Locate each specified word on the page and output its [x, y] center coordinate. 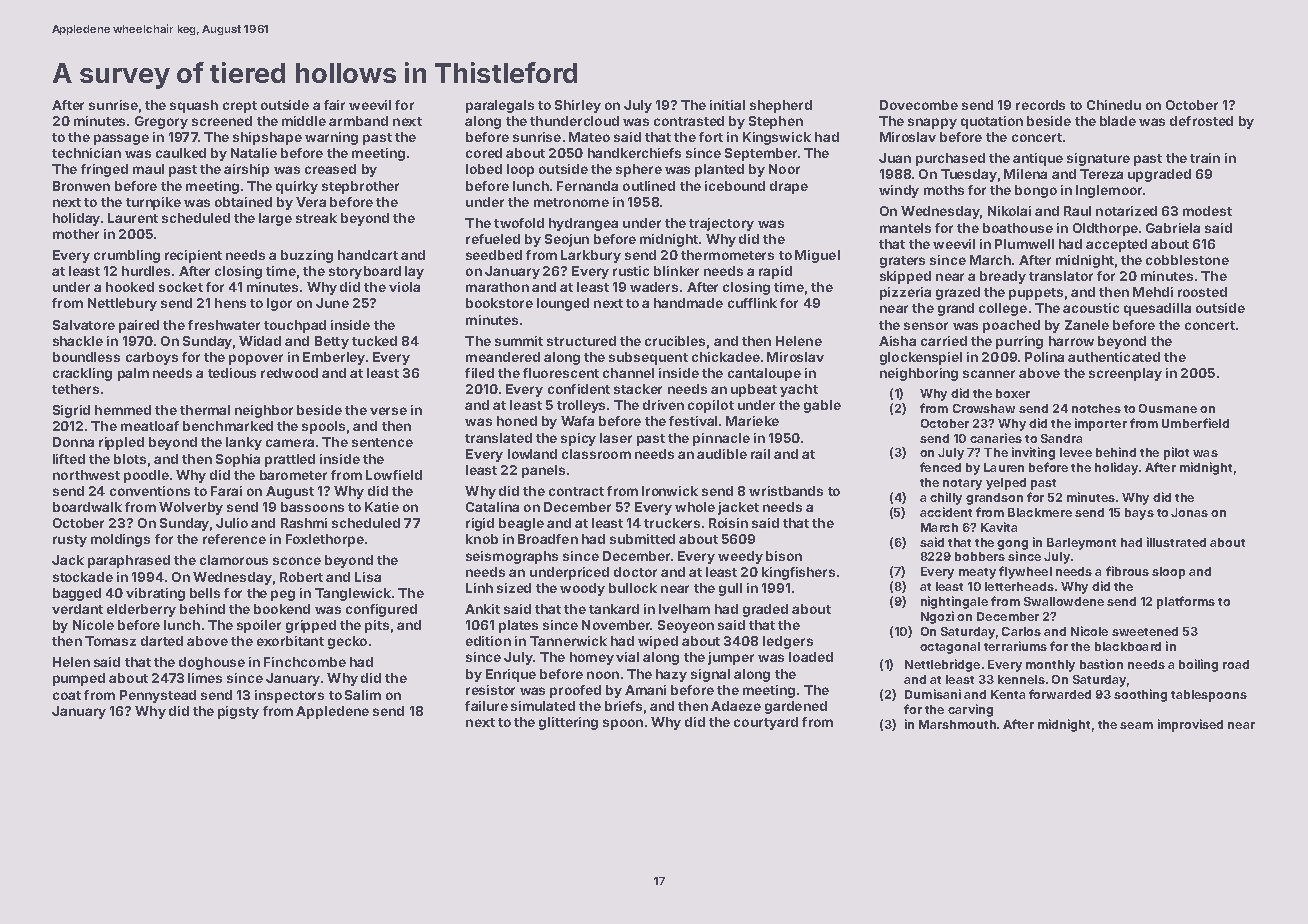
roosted [1202, 292]
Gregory [161, 122]
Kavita [999, 527]
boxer [1013, 393]
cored [484, 153]
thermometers [727, 255]
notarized [1126, 211]
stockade [83, 577]
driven [663, 405]
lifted [69, 459]
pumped [79, 679]
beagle [521, 524]
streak [316, 218]
